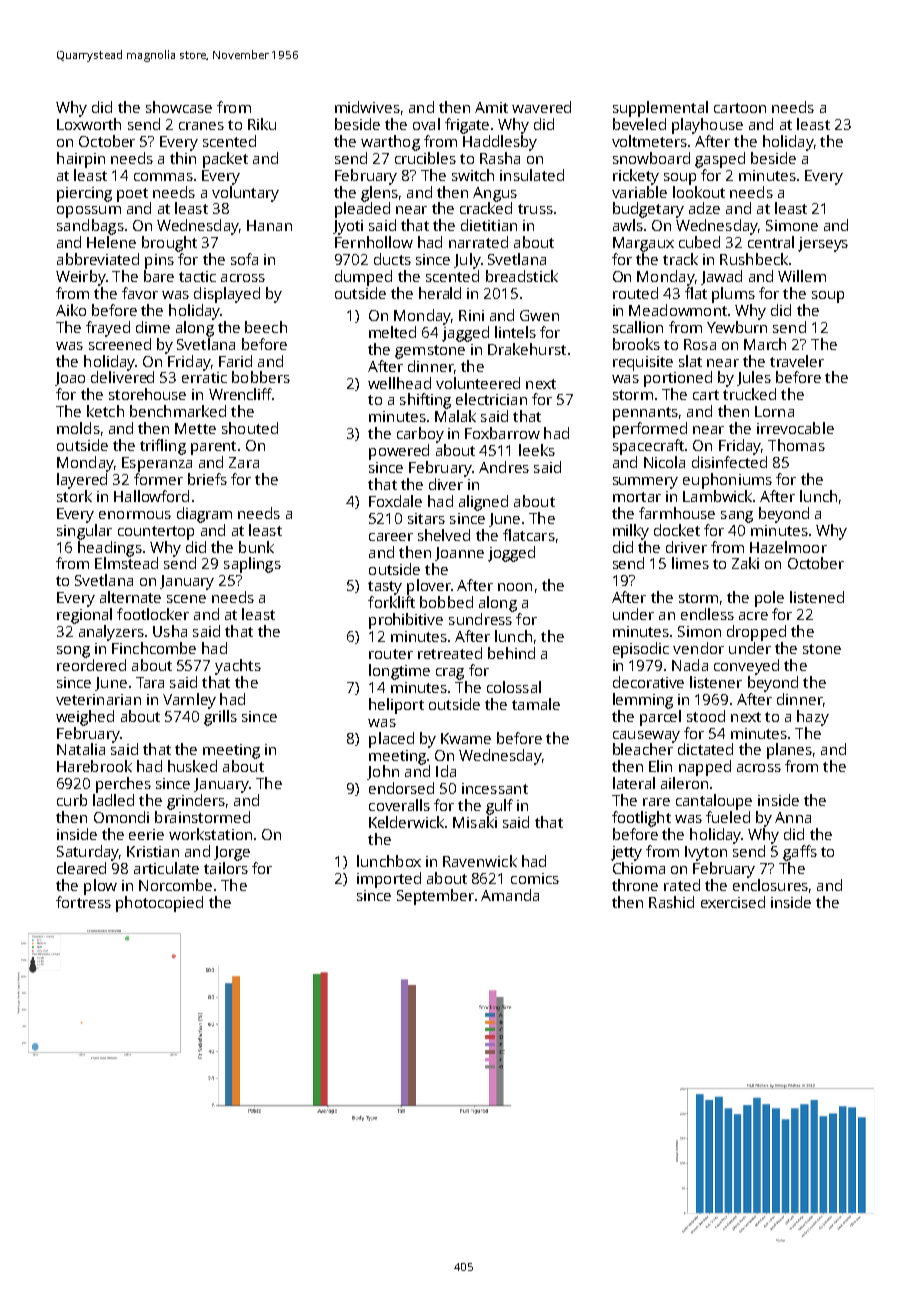 The width and height of the screenshot is (908, 1316). I want to click on gasped, so click(720, 160).
